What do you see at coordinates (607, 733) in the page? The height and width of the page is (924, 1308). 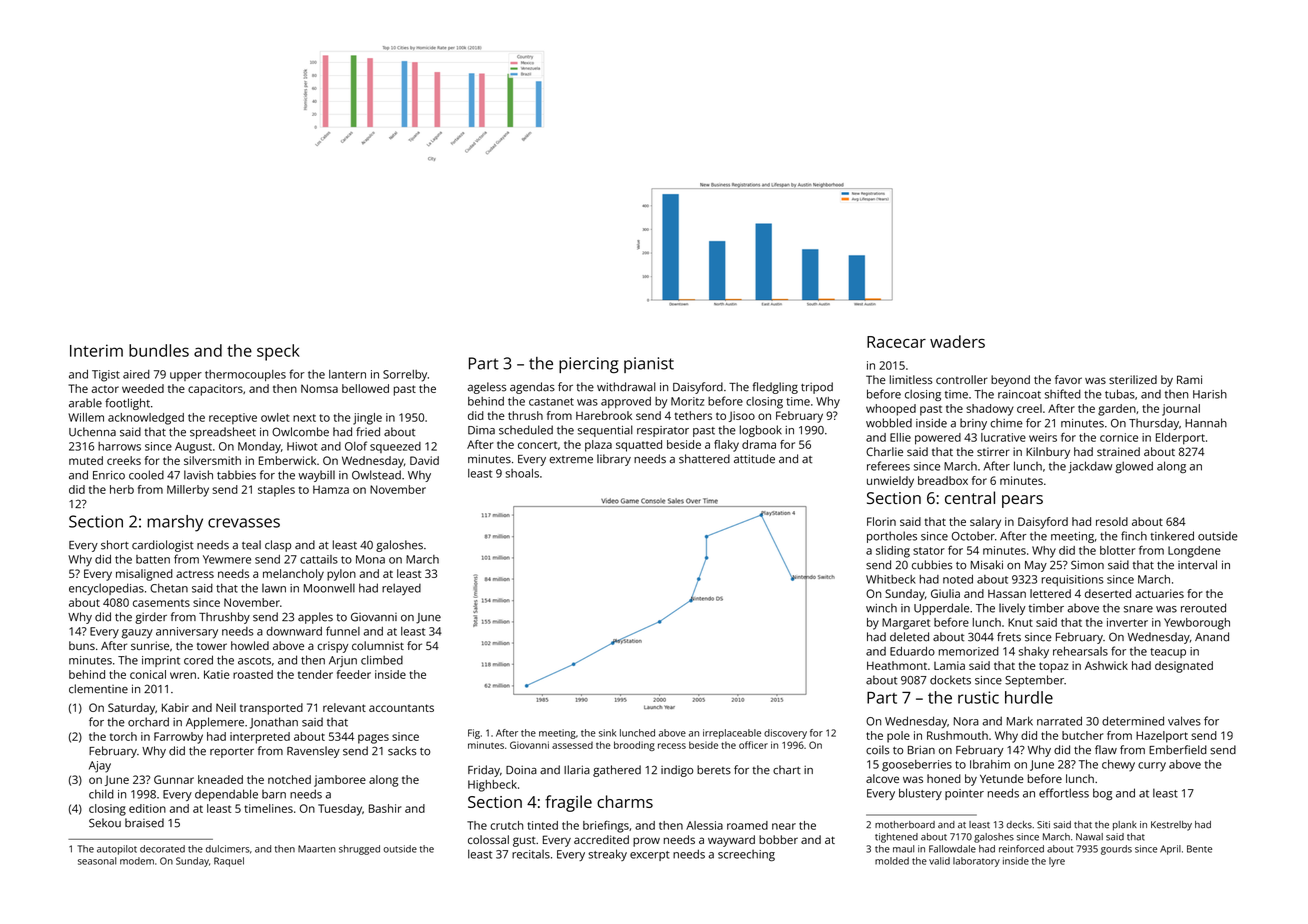 I see `sink` at bounding box center [607, 733].
